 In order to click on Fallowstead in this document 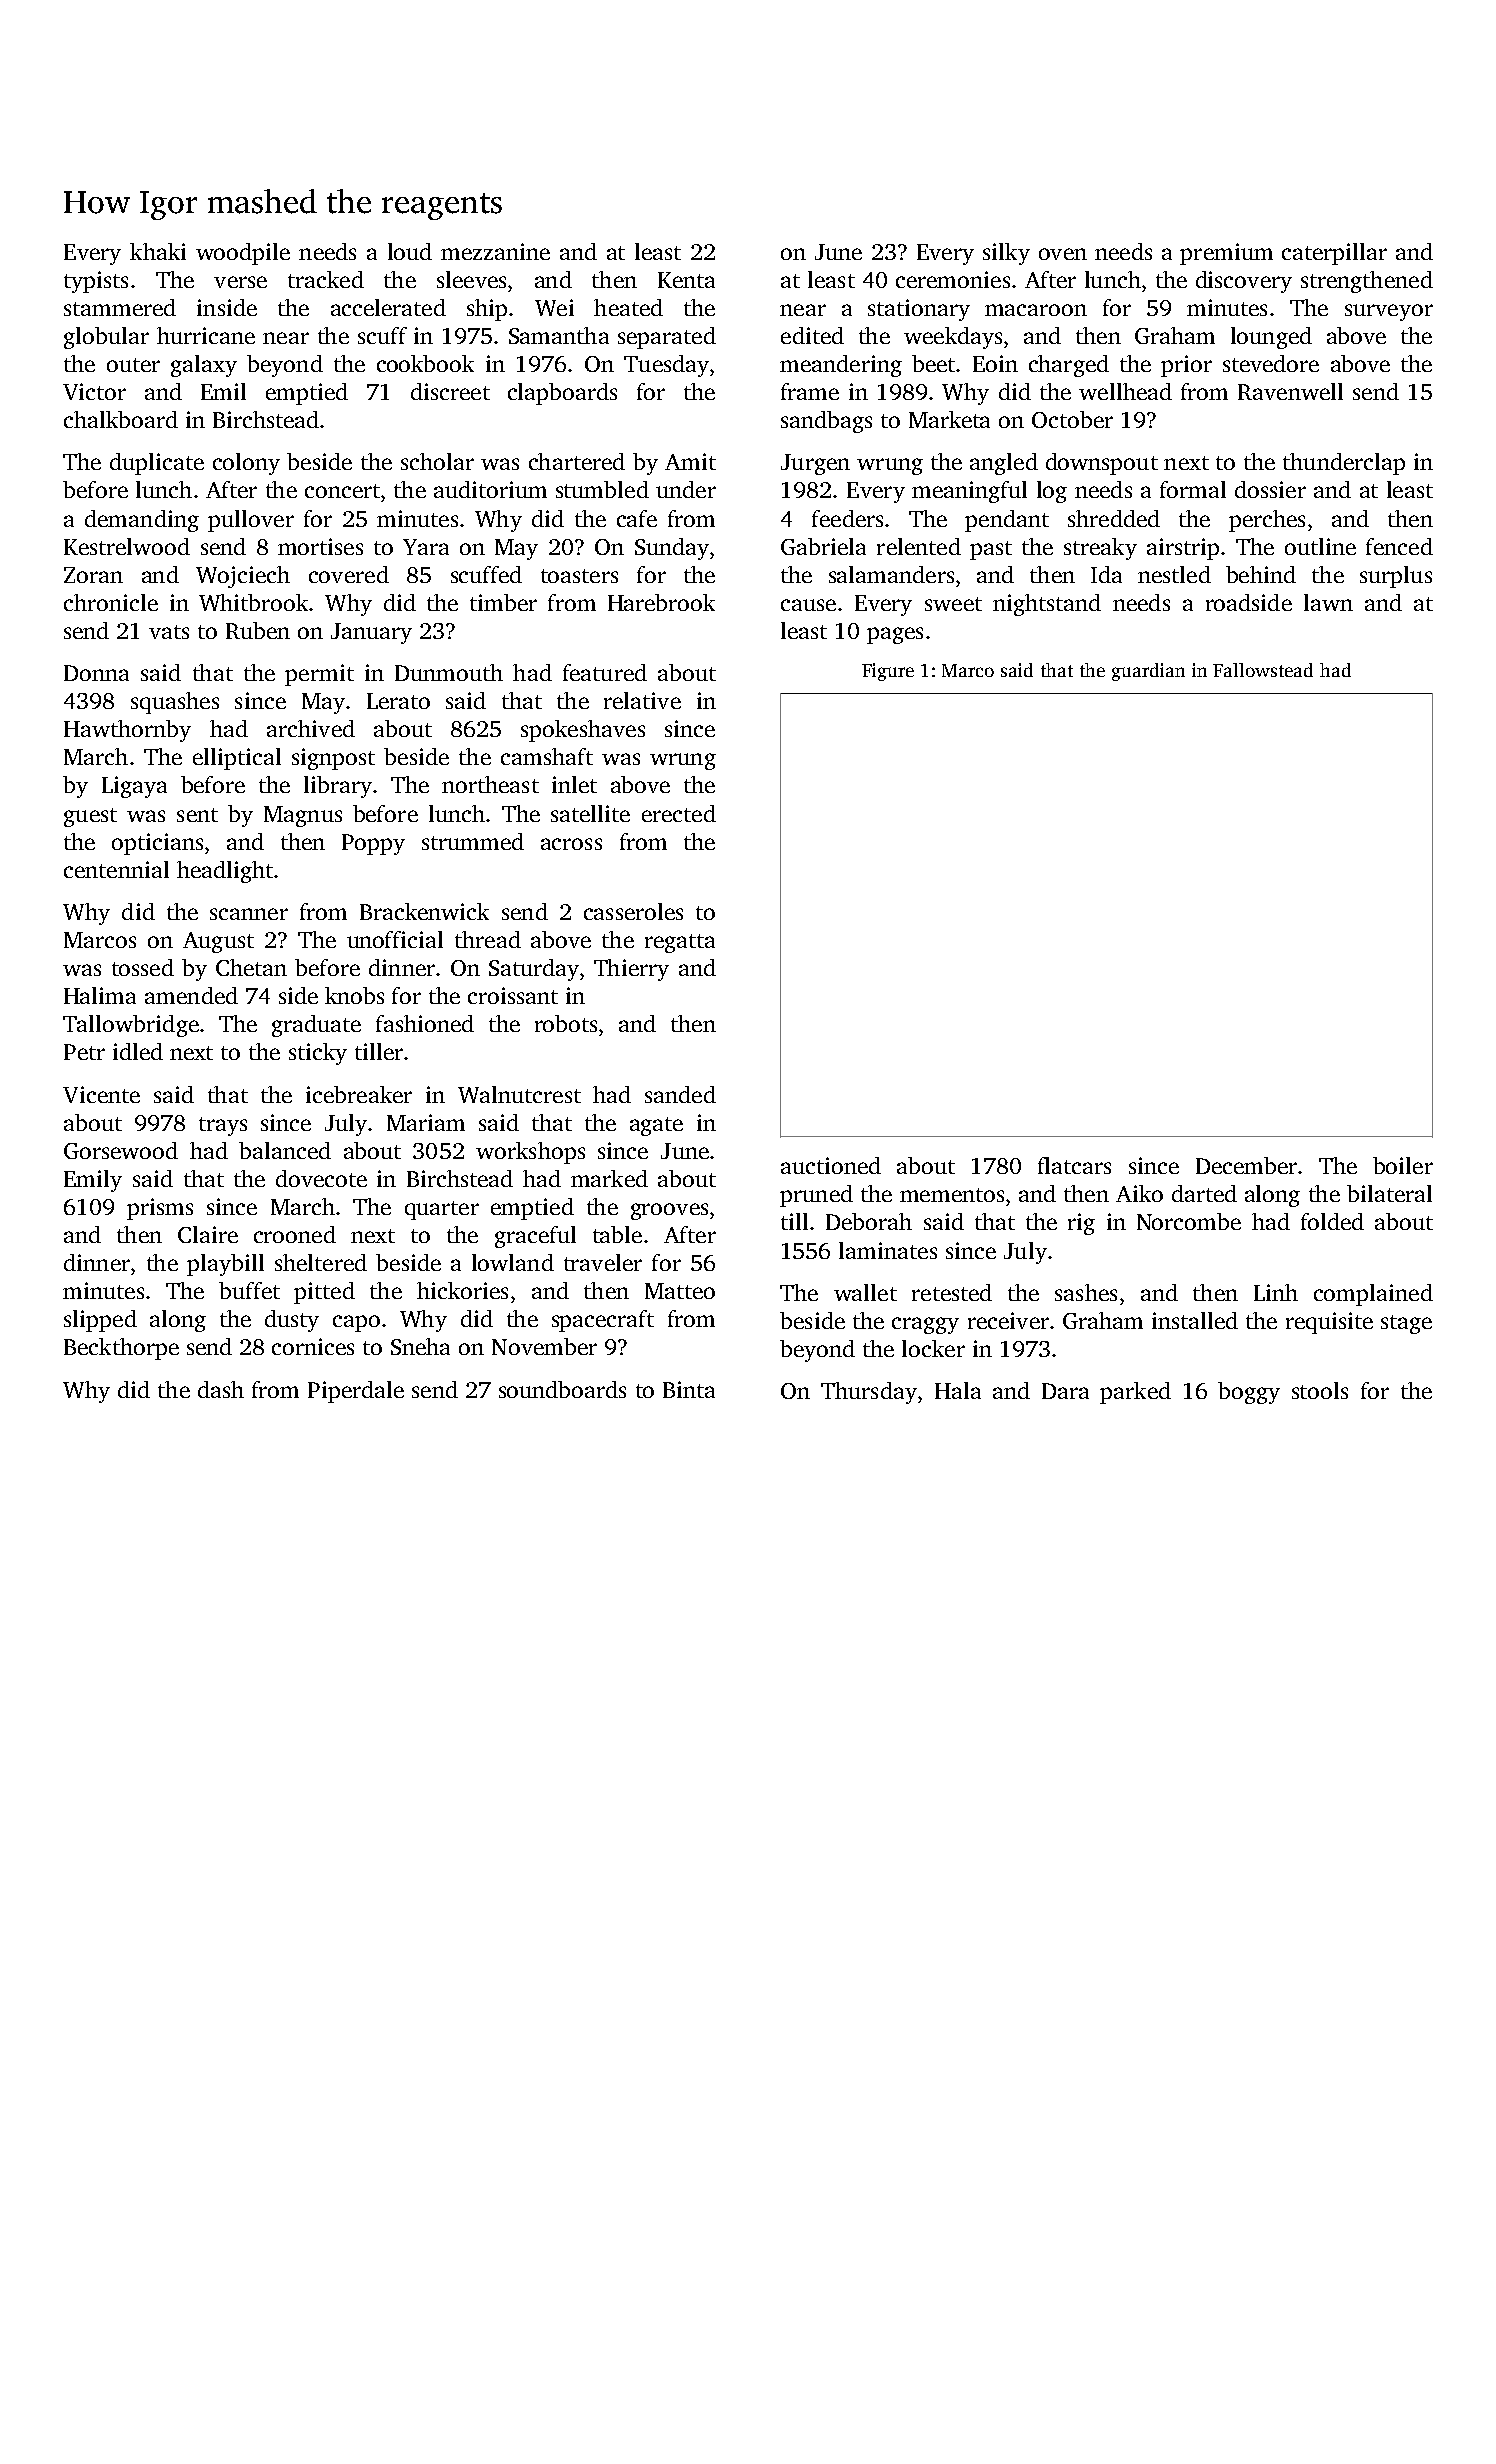, I will do `click(1263, 670)`.
